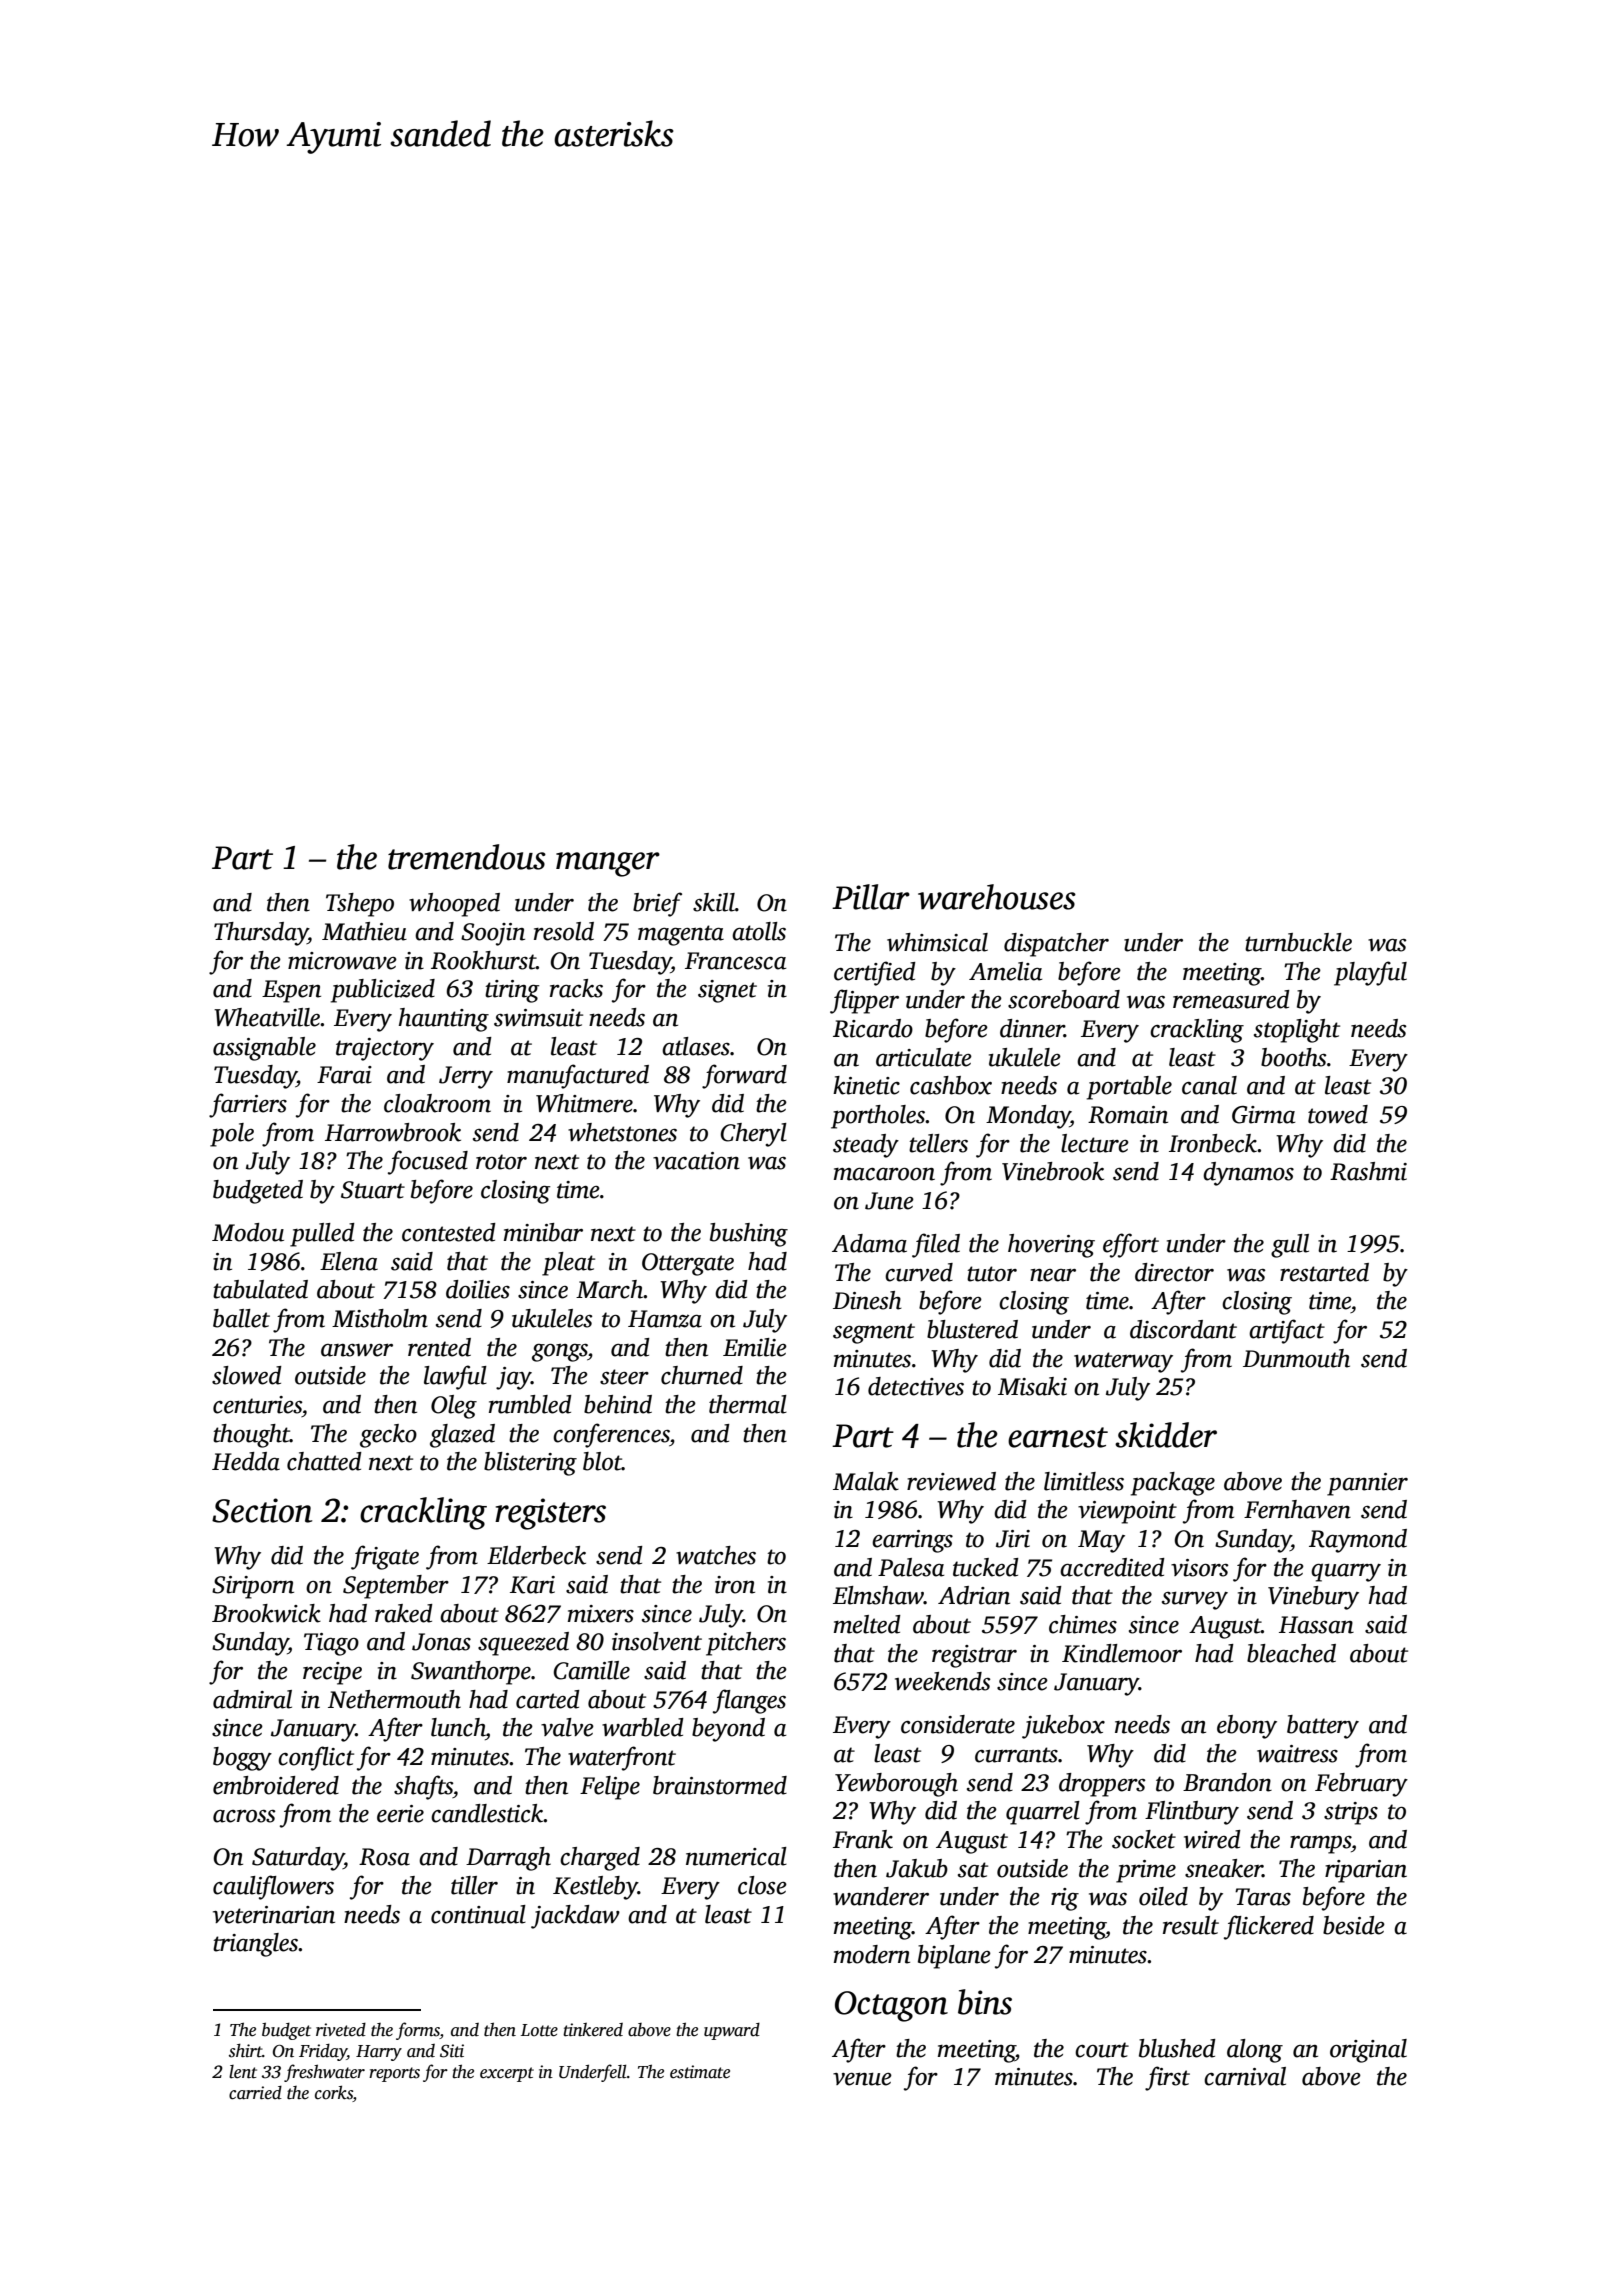 Image resolution: width=1620 pixels, height=2292 pixels. I want to click on Kindlemoor, so click(1122, 1653).
